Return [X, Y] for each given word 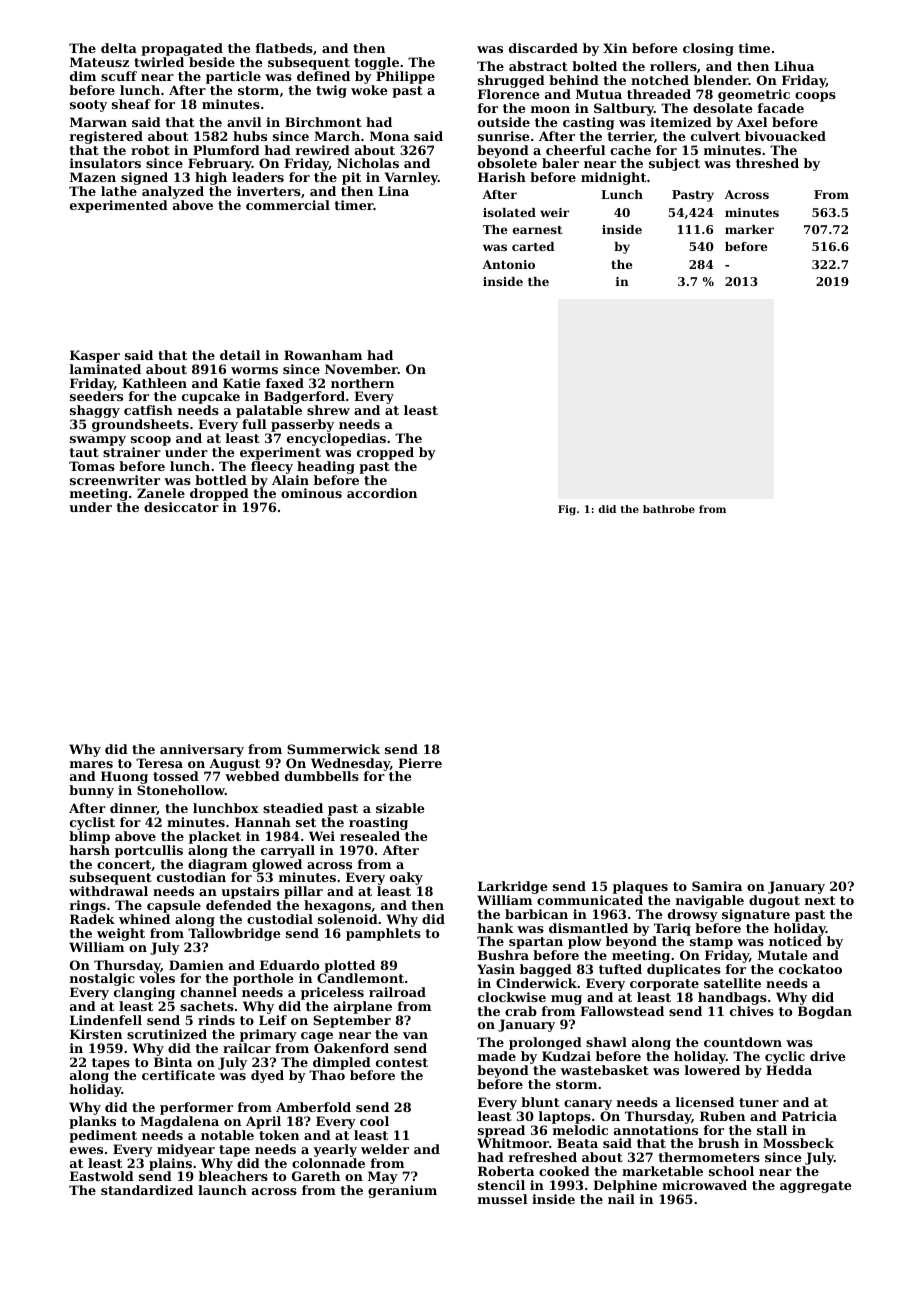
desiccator [181, 507]
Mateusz [99, 62]
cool [374, 1121]
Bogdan [825, 1012]
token [279, 1135]
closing [708, 49]
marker [749, 229]
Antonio [509, 264]
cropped [385, 453]
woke [369, 90]
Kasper [95, 356]
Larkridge [512, 887]
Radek [92, 919]
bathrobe [669, 509]
